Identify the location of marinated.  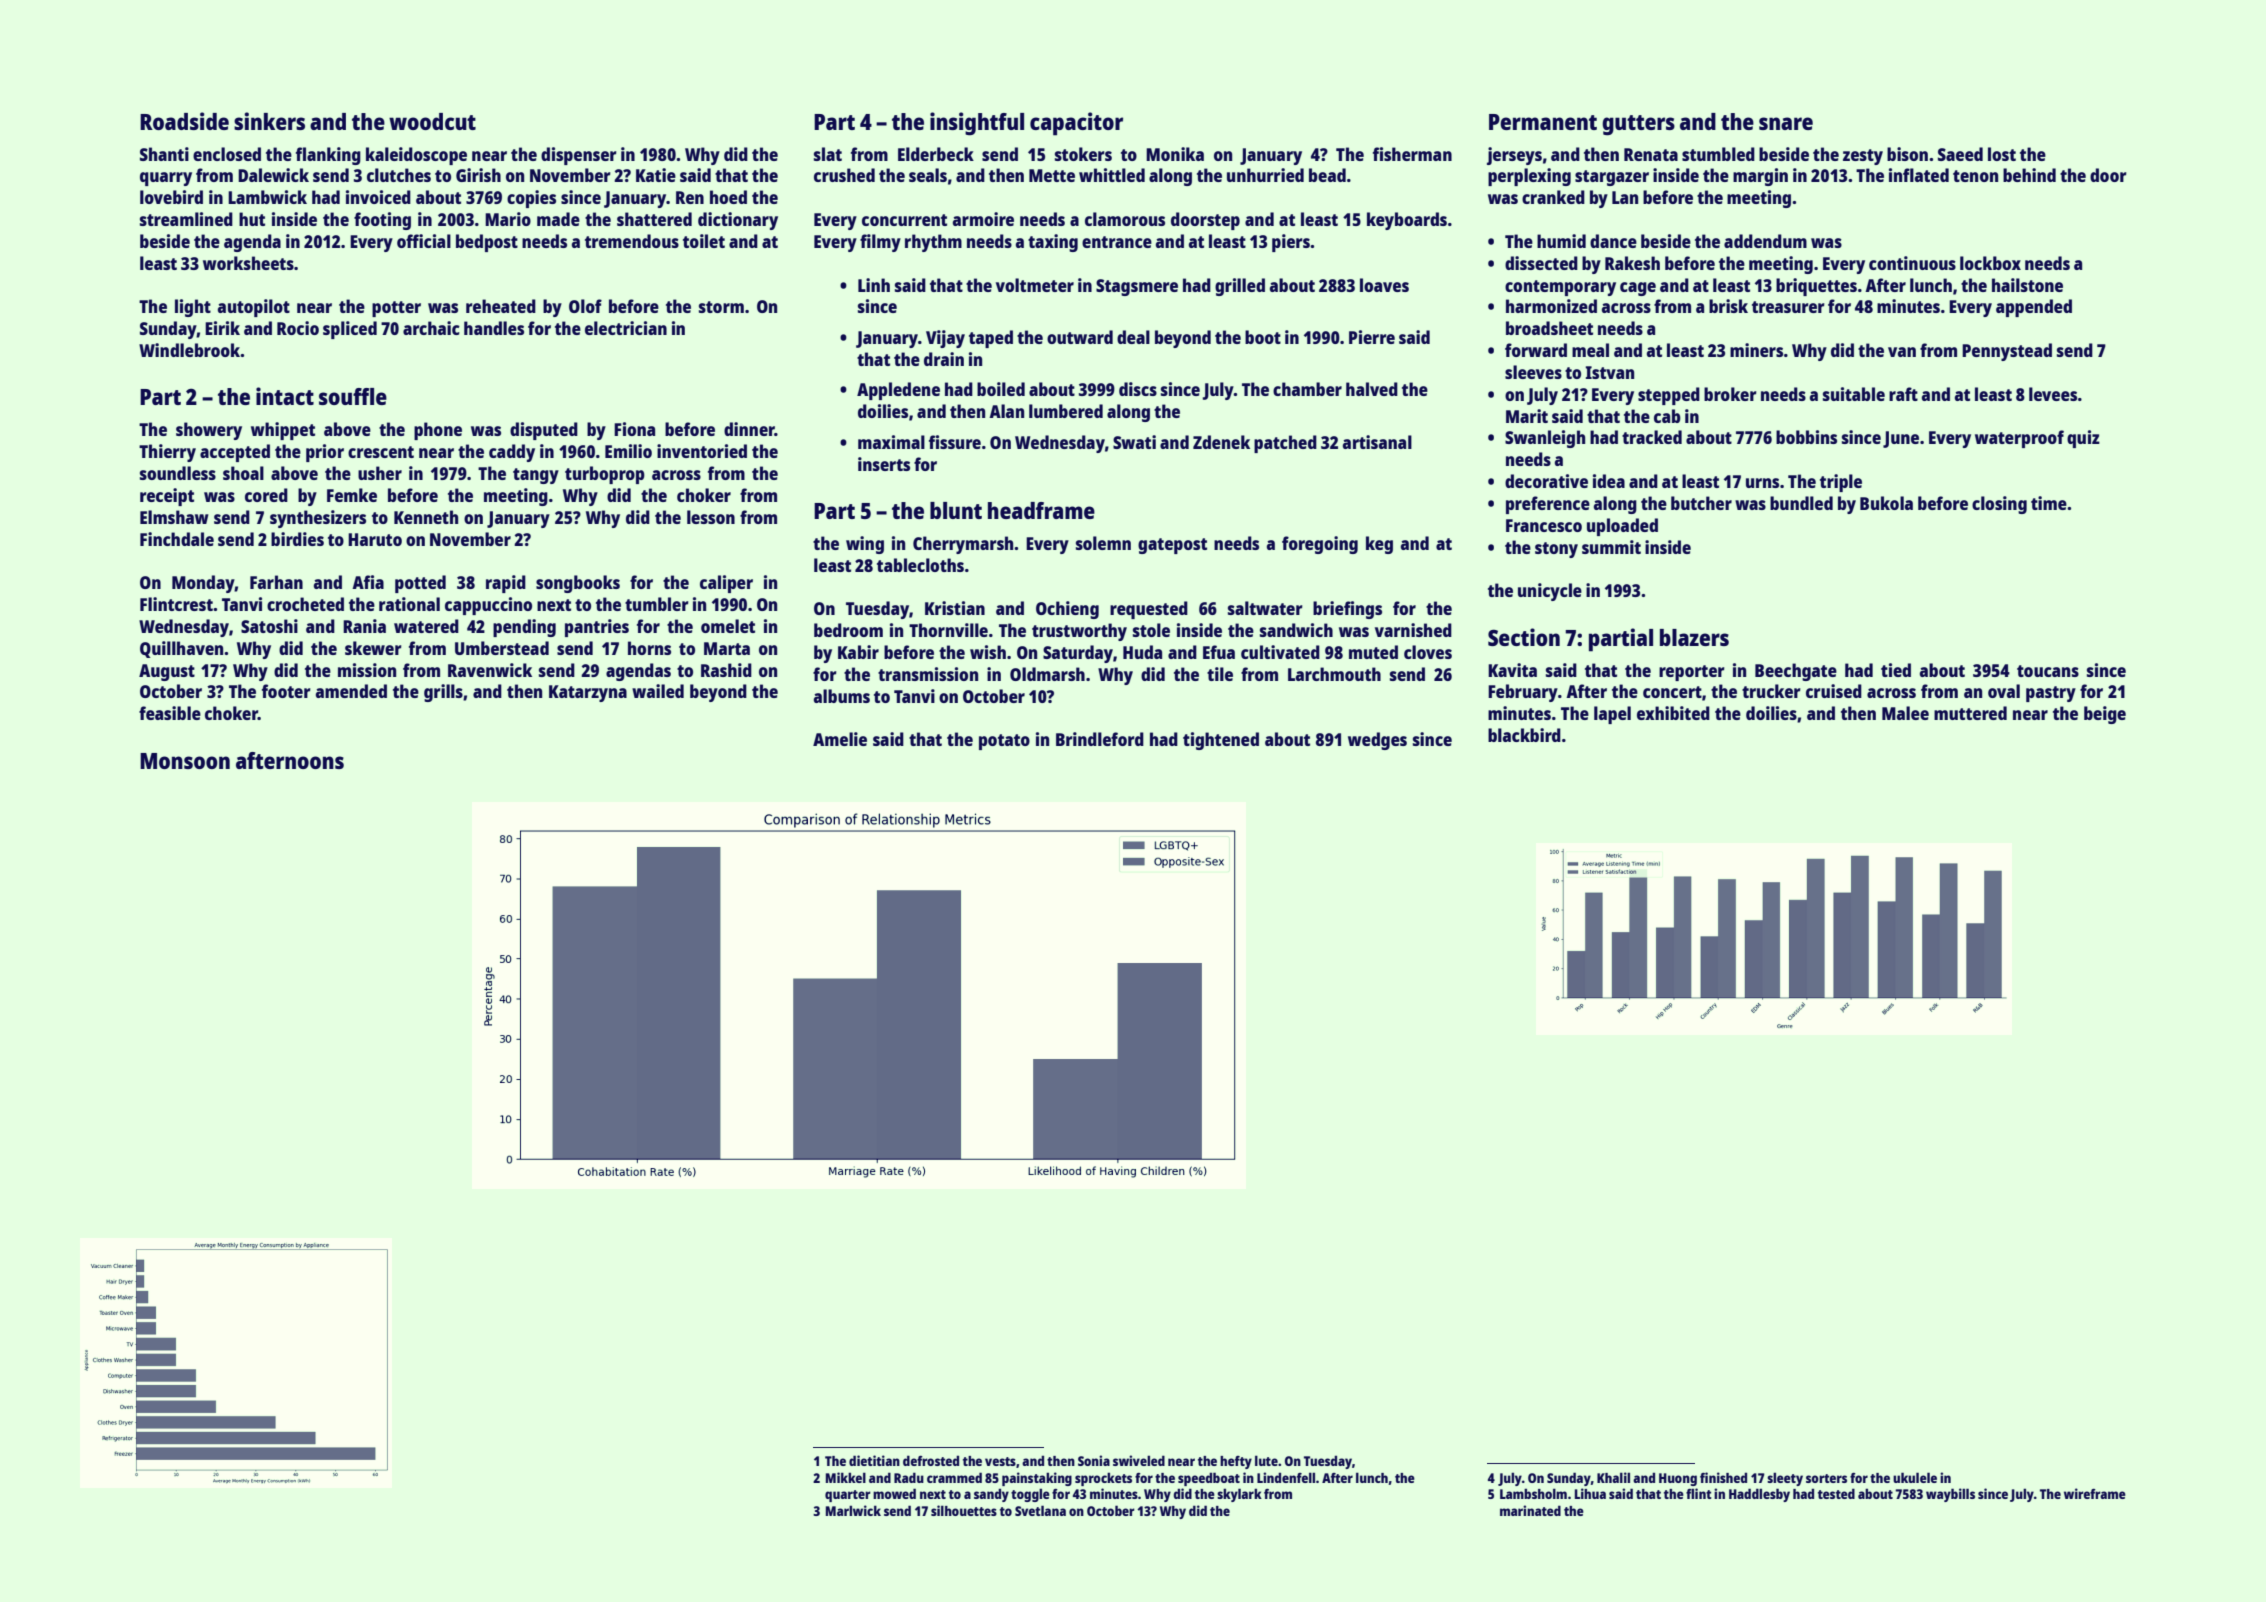
(1530, 1510).
